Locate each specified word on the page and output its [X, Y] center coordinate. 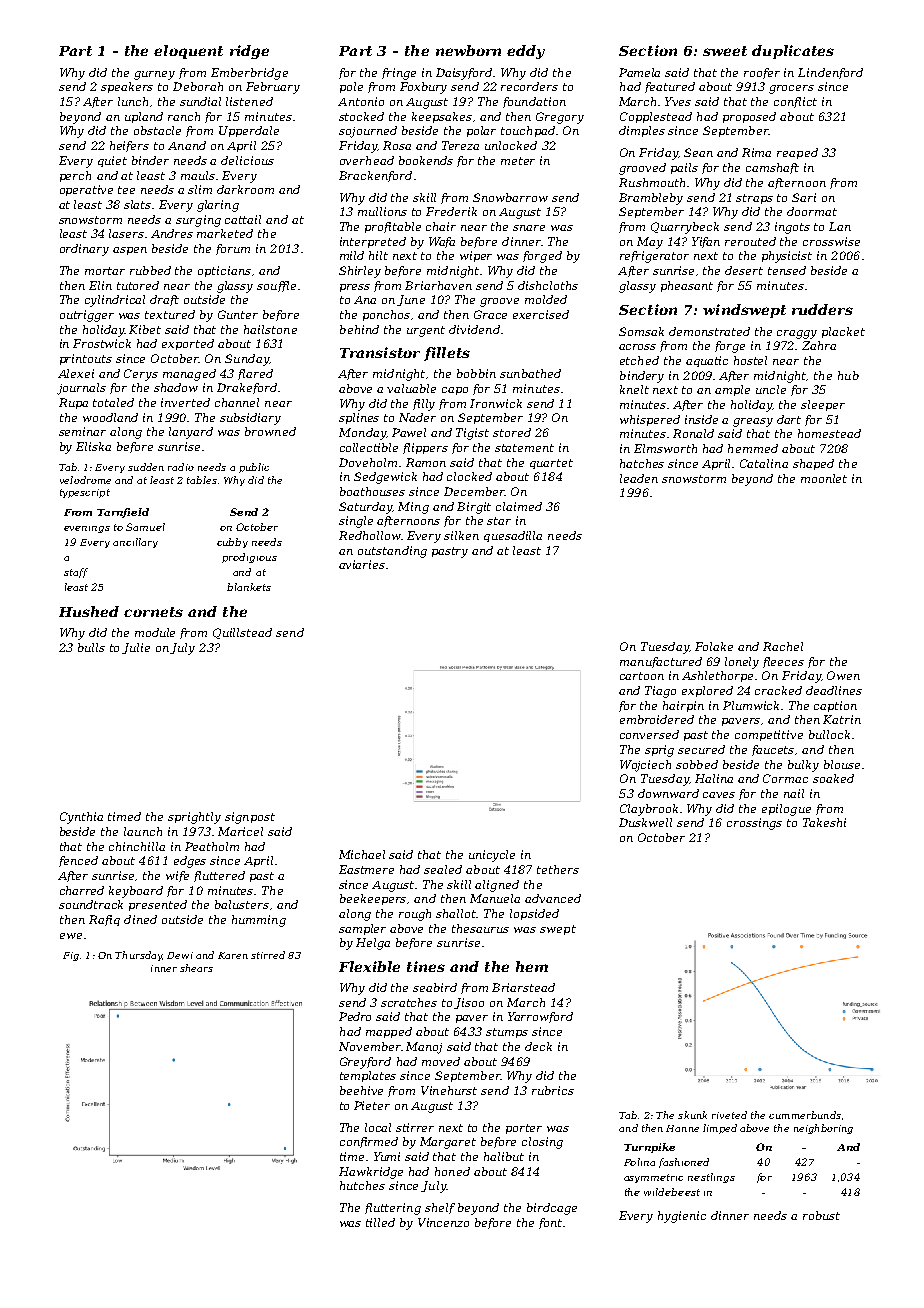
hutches [362, 1185]
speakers [127, 87]
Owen [843, 675]
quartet [551, 464]
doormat [812, 211]
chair [441, 226]
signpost [250, 818]
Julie [136, 648]
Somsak [641, 331]
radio [181, 467]
